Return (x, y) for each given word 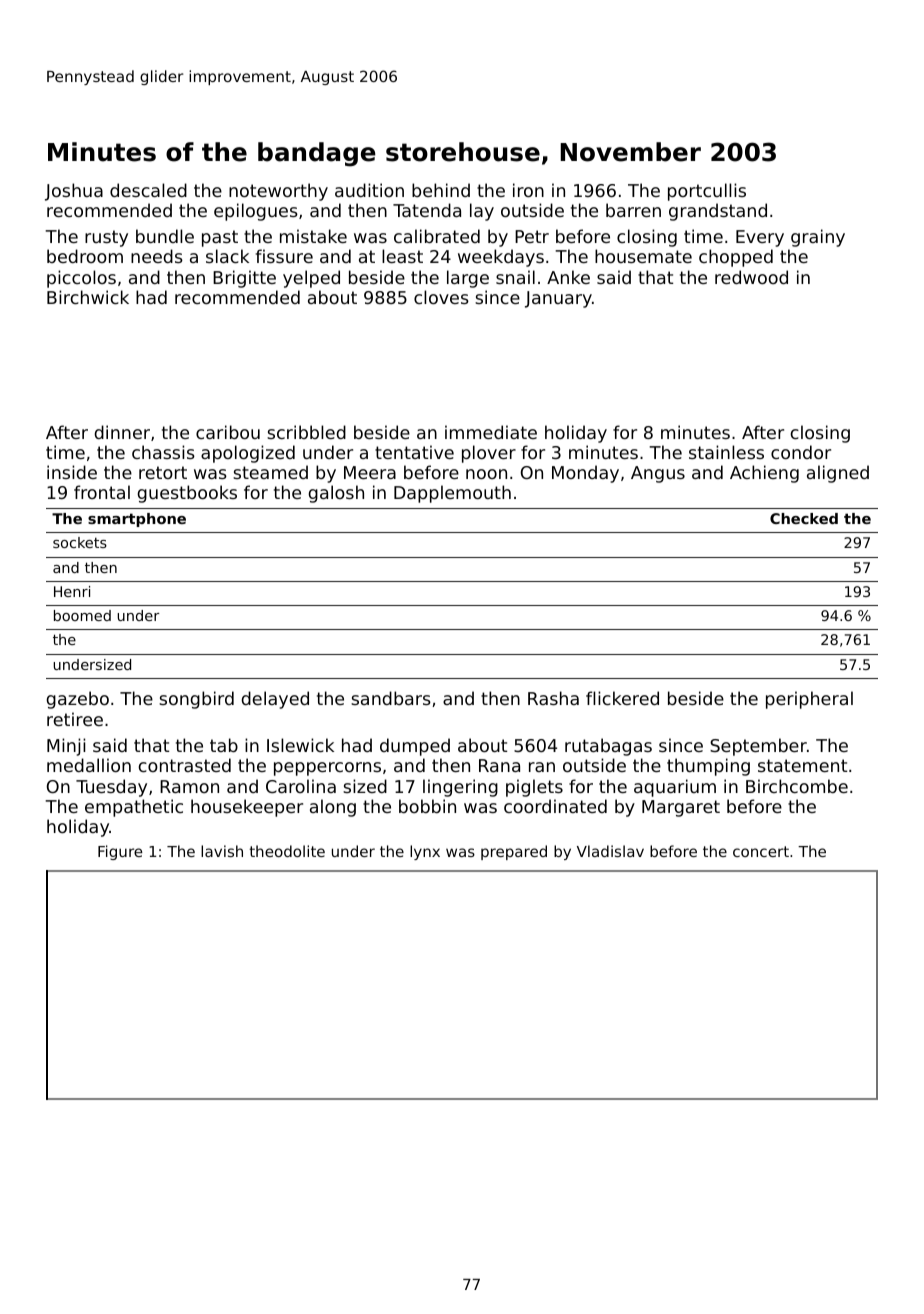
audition (369, 190)
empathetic (134, 808)
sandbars (391, 698)
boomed (82, 615)
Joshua (74, 192)
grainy (818, 238)
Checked (804, 518)
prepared (514, 852)
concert (761, 851)
